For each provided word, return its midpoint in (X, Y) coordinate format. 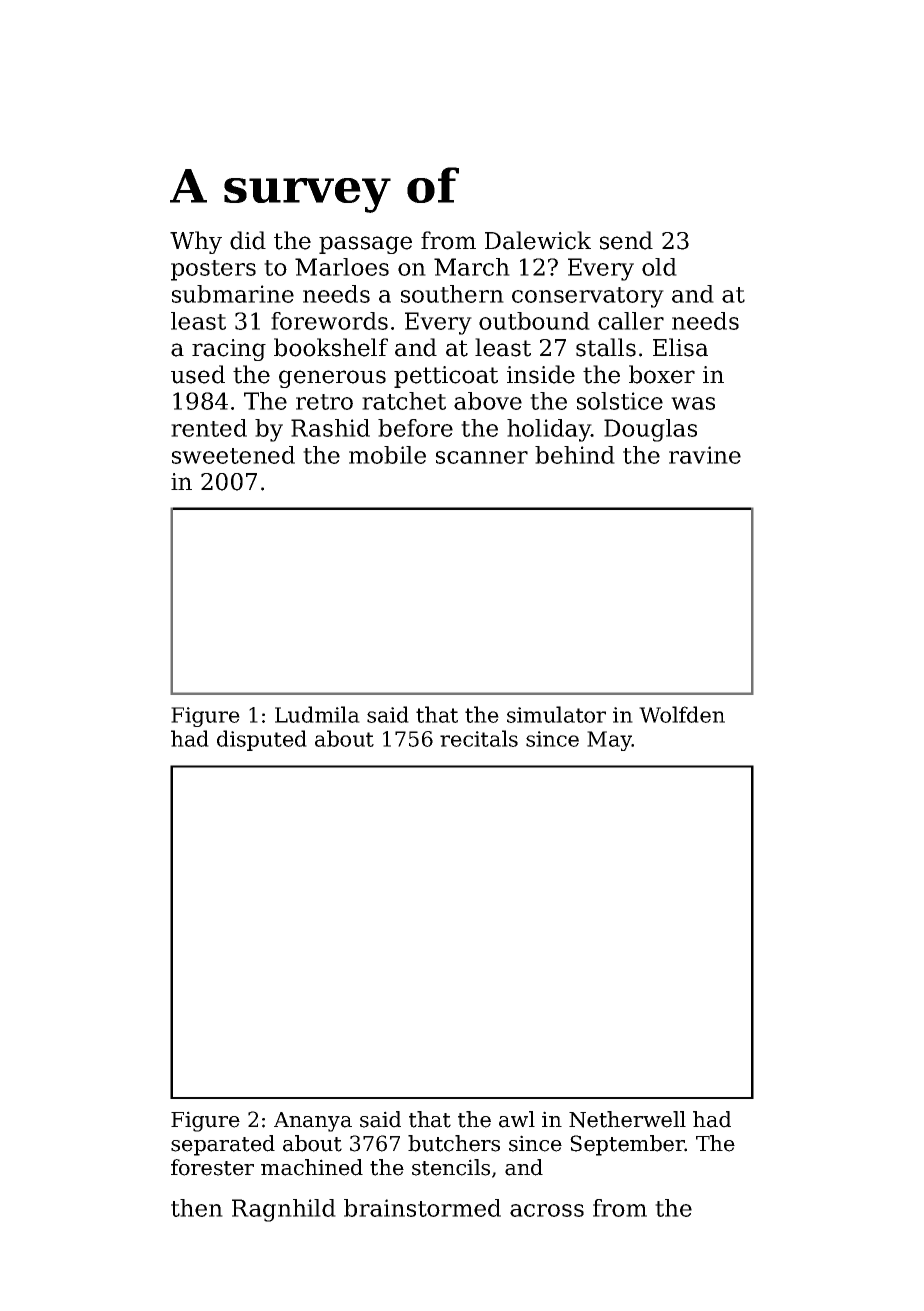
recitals (479, 738)
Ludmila (317, 714)
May (609, 741)
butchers (454, 1143)
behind (575, 455)
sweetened (233, 455)
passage (365, 245)
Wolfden (682, 714)
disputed (262, 740)
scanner (482, 457)
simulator (556, 714)
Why (196, 242)
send (626, 240)
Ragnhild (284, 1210)
